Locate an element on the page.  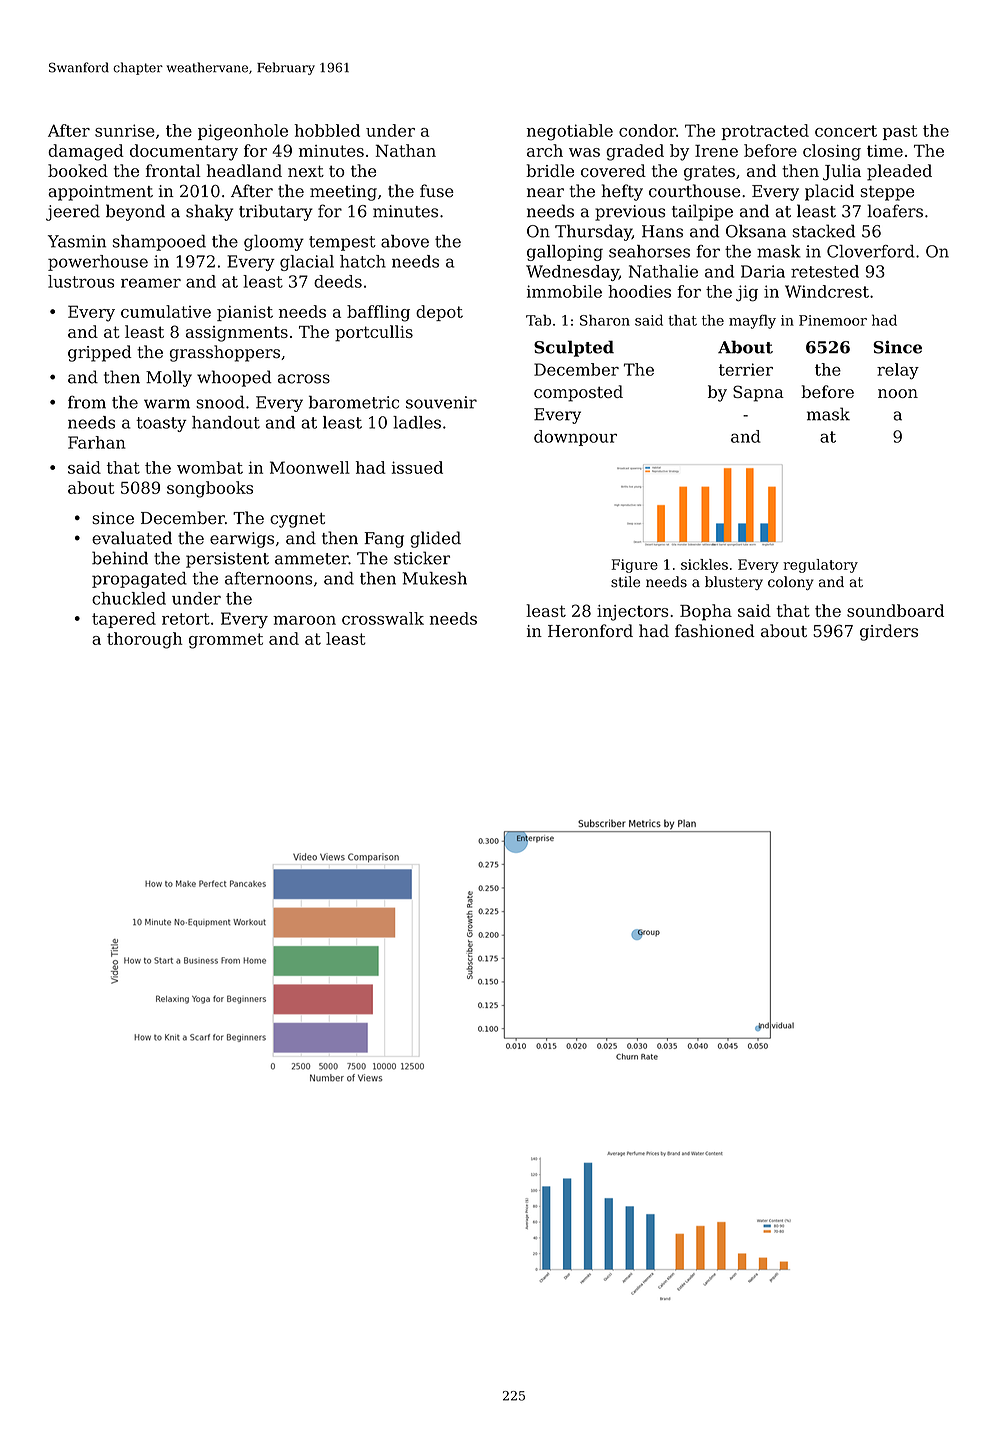
snood is located at coordinates (220, 402).
